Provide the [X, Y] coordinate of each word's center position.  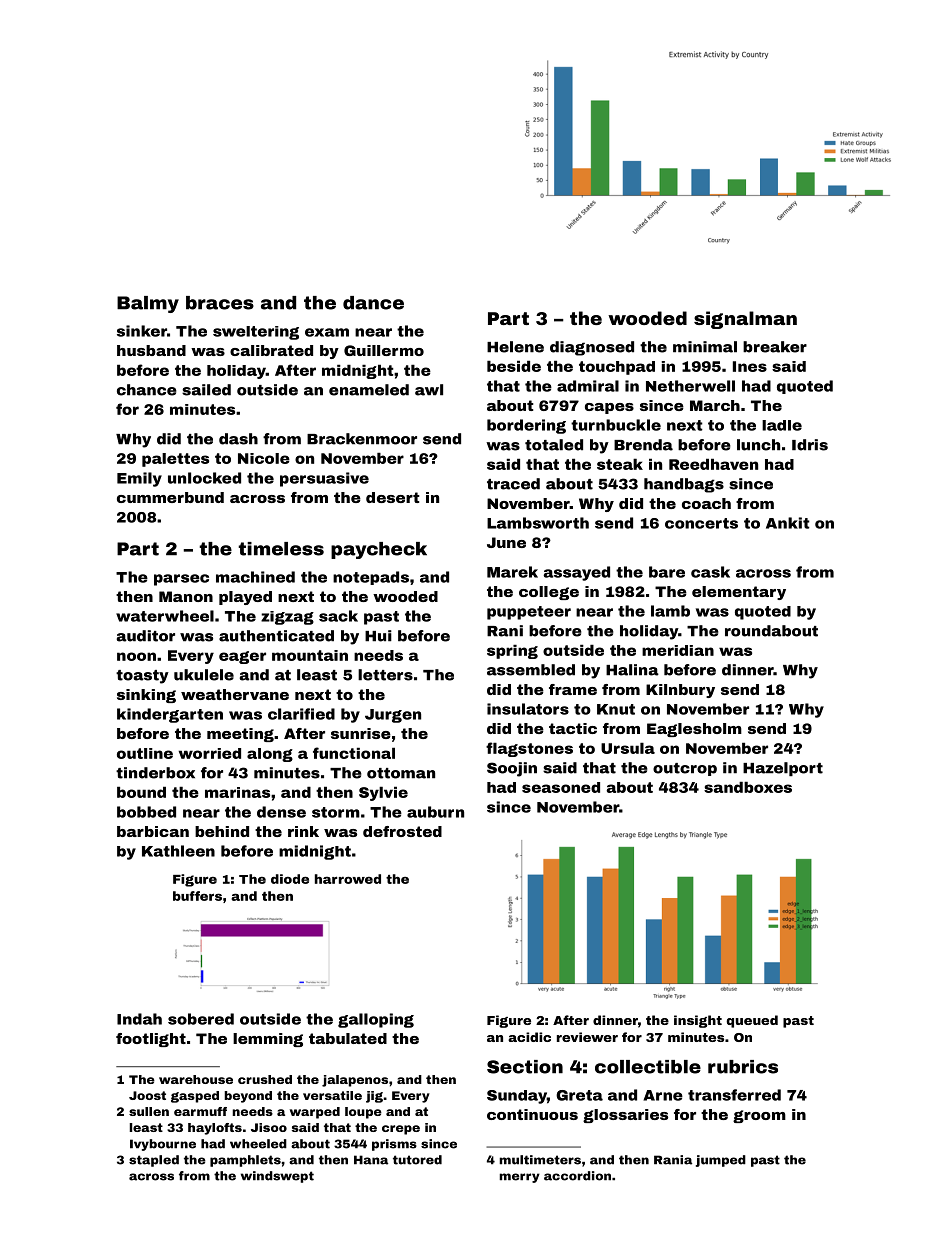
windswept [277, 1177]
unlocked [204, 478]
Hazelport [783, 769]
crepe [401, 1130]
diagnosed [592, 348]
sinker [142, 331]
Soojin [512, 769]
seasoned [561, 787]
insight [698, 1021]
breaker [775, 347]
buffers [197, 896]
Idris [810, 445]
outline [145, 753]
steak [620, 464]
